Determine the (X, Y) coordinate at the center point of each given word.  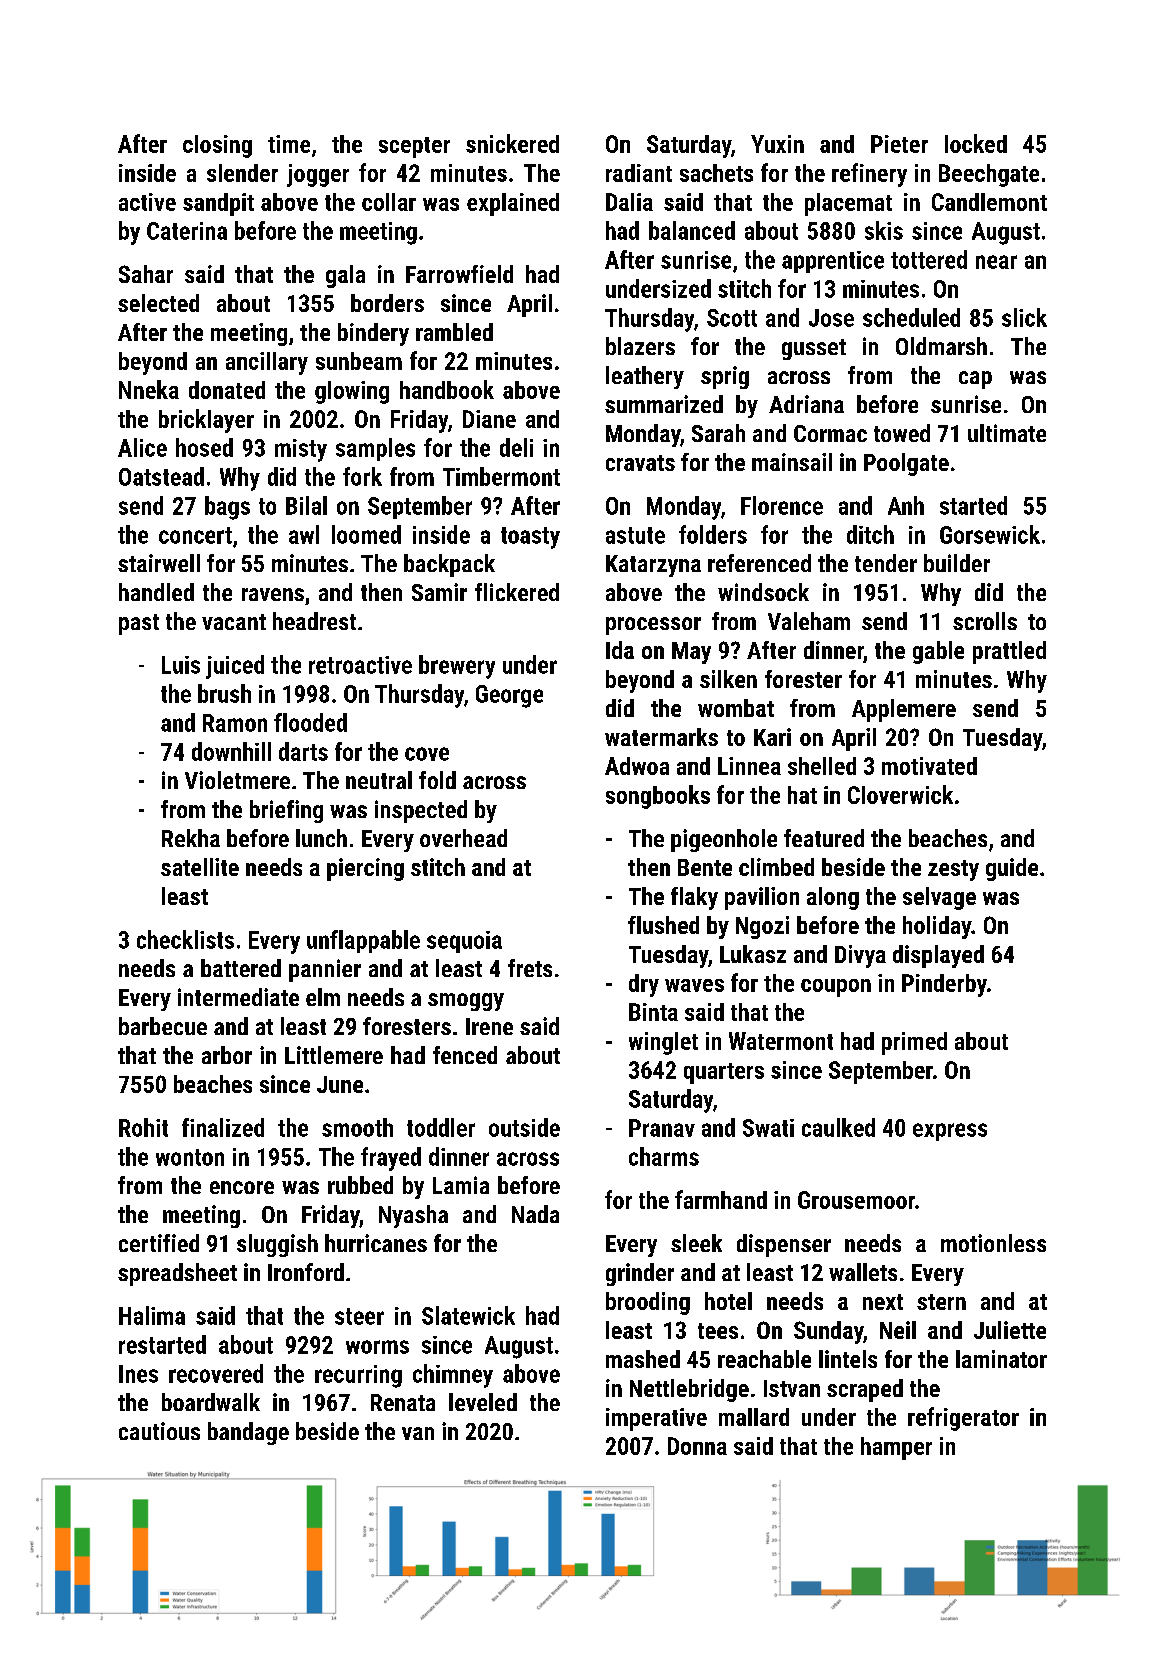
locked (976, 143)
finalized (223, 1127)
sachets (716, 173)
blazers (640, 346)
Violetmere (237, 780)
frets (530, 968)
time (289, 144)
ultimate (1007, 433)
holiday (937, 927)
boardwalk (211, 1402)
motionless (993, 1243)
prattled (1009, 652)
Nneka (149, 389)
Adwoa (637, 766)
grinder (640, 1274)
